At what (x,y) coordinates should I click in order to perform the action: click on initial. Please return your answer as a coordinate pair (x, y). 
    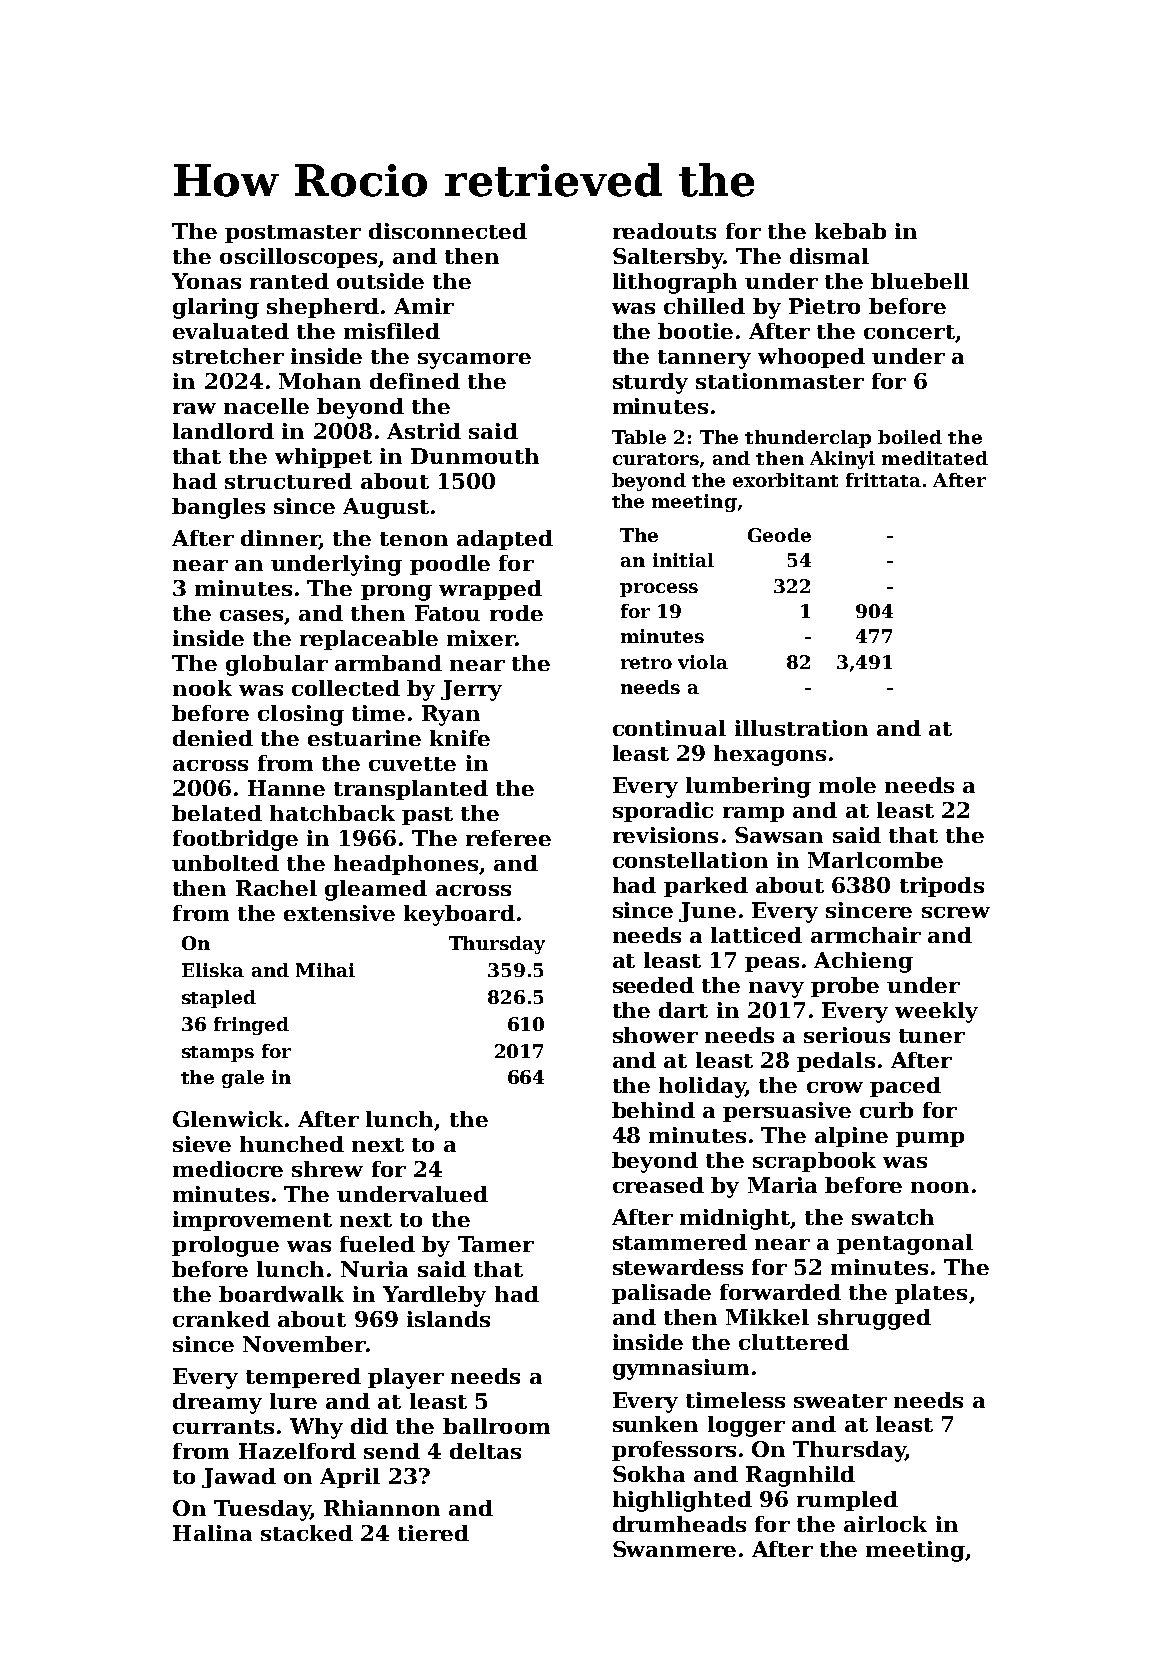
    Looking at the image, I should click on (683, 560).
